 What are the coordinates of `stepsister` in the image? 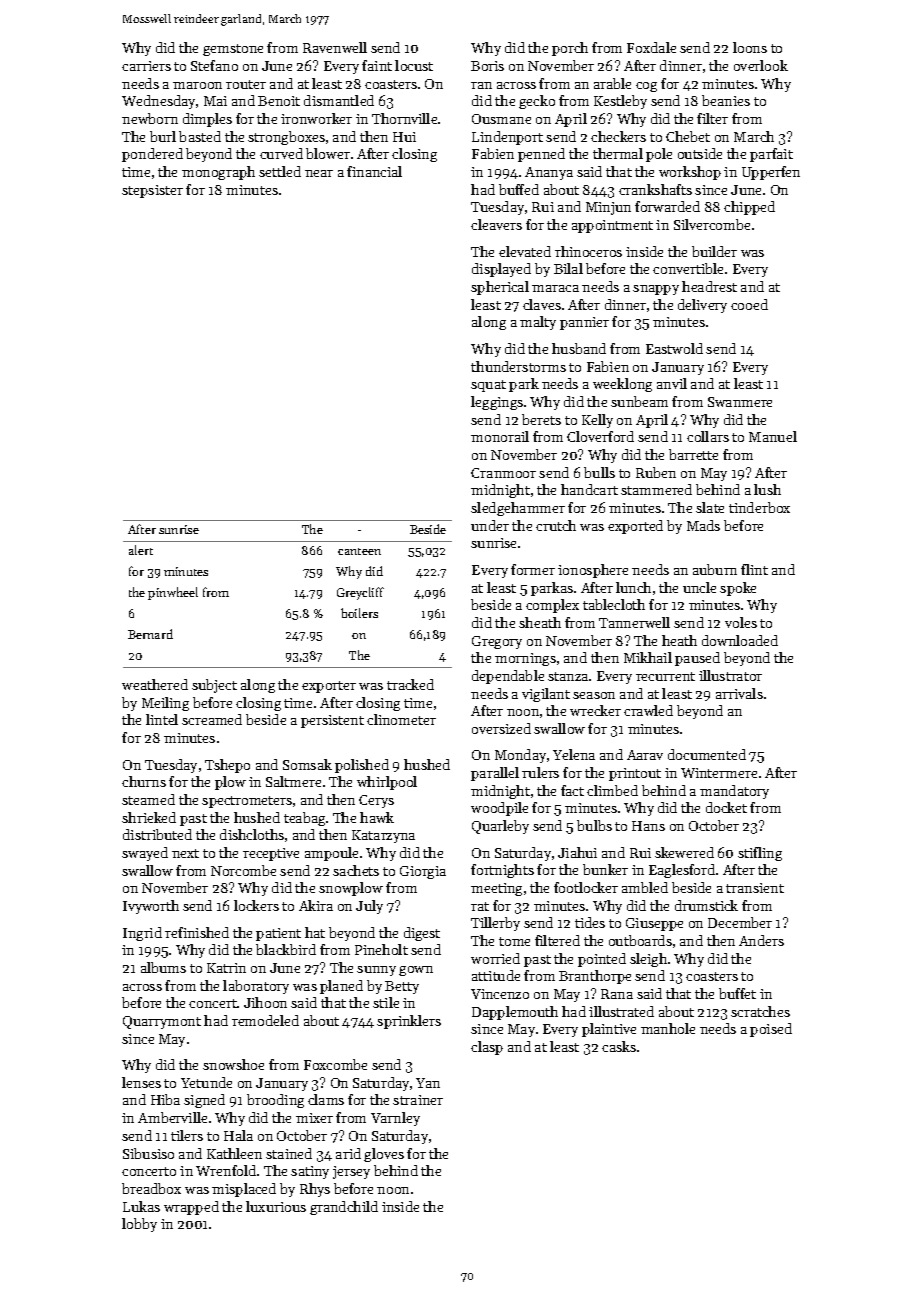 It's located at (152, 191).
